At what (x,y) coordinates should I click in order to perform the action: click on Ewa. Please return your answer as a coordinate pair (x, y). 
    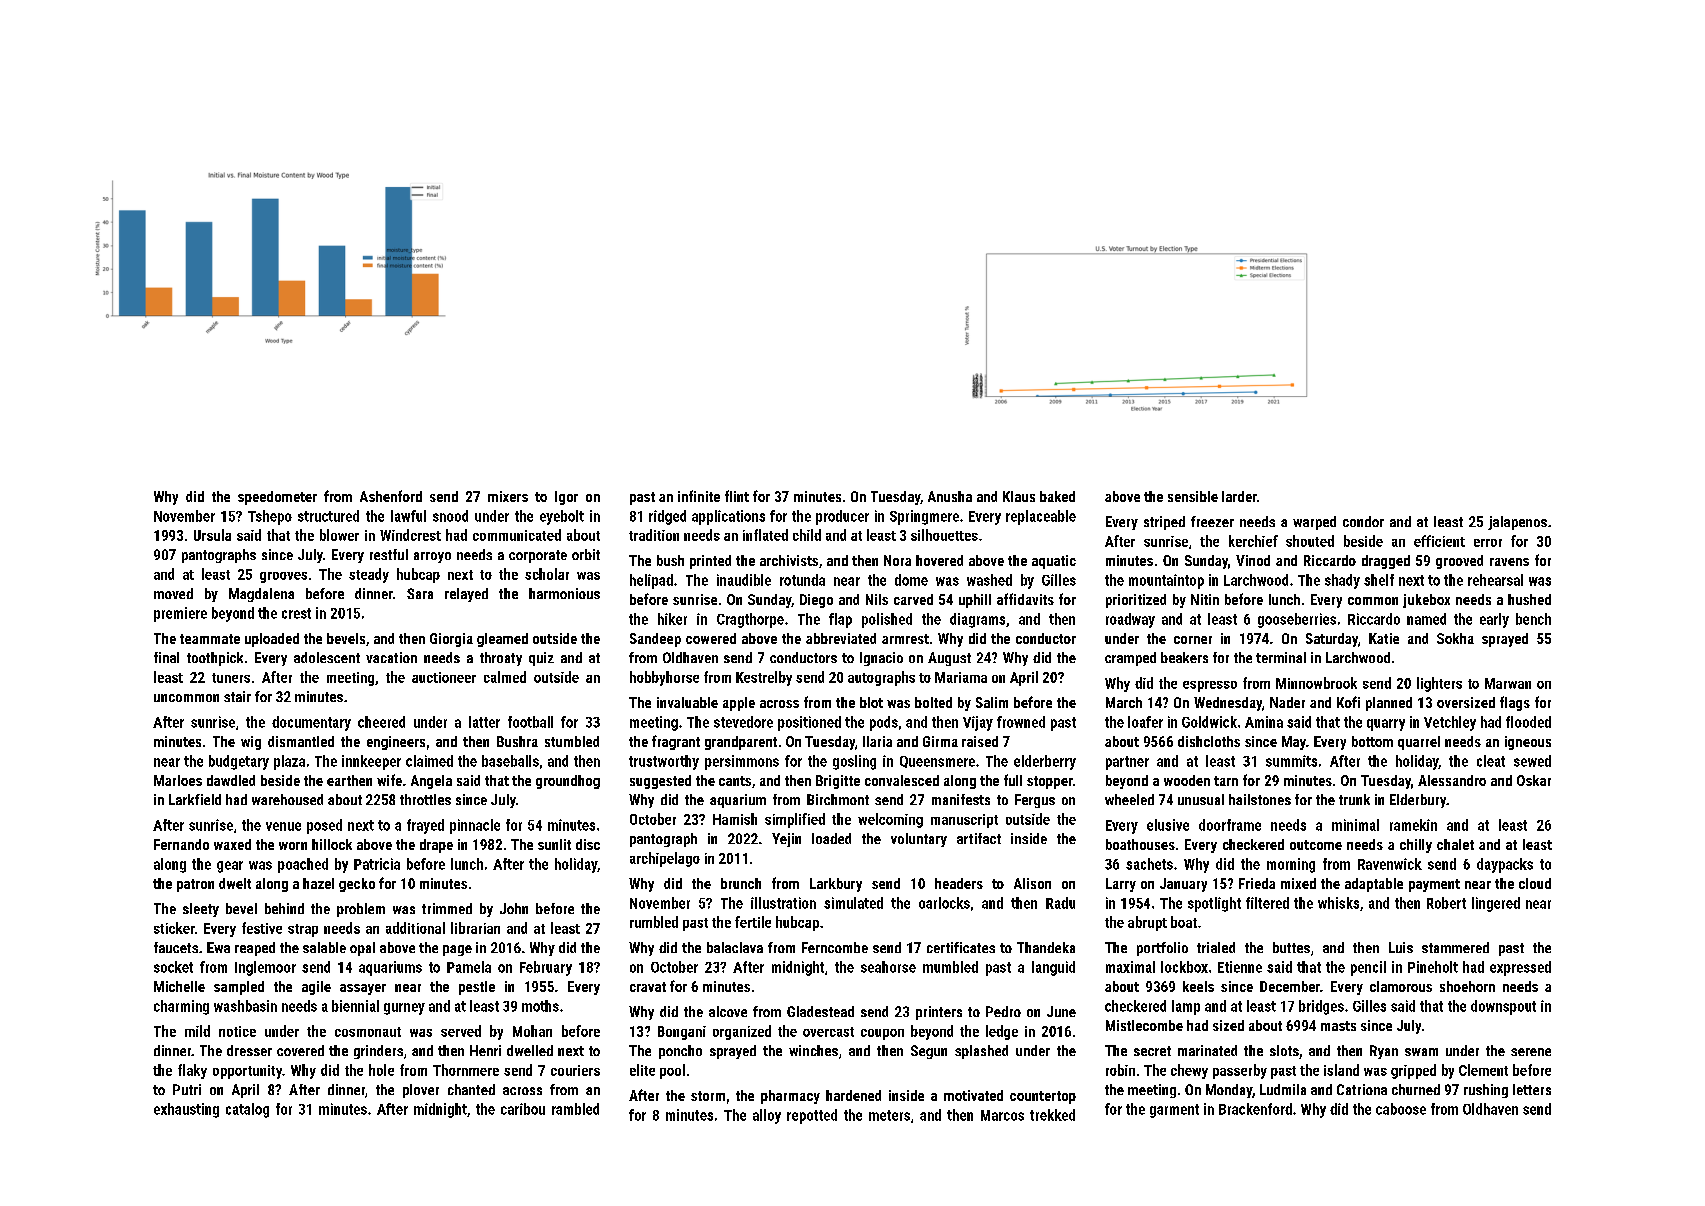
    Looking at the image, I should click on (218, 947).
